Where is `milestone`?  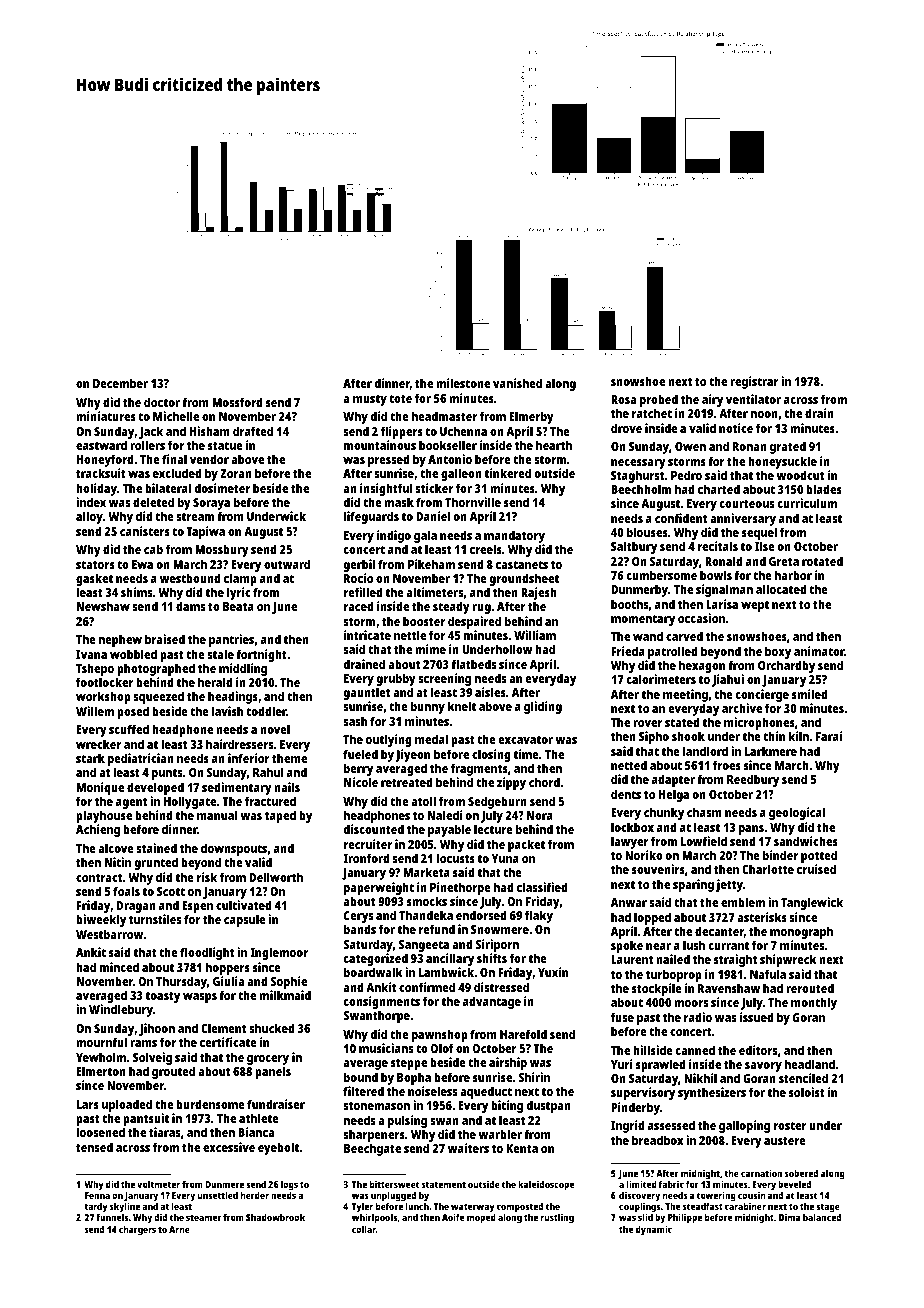 milestone is located at coordinates (463, 383).
